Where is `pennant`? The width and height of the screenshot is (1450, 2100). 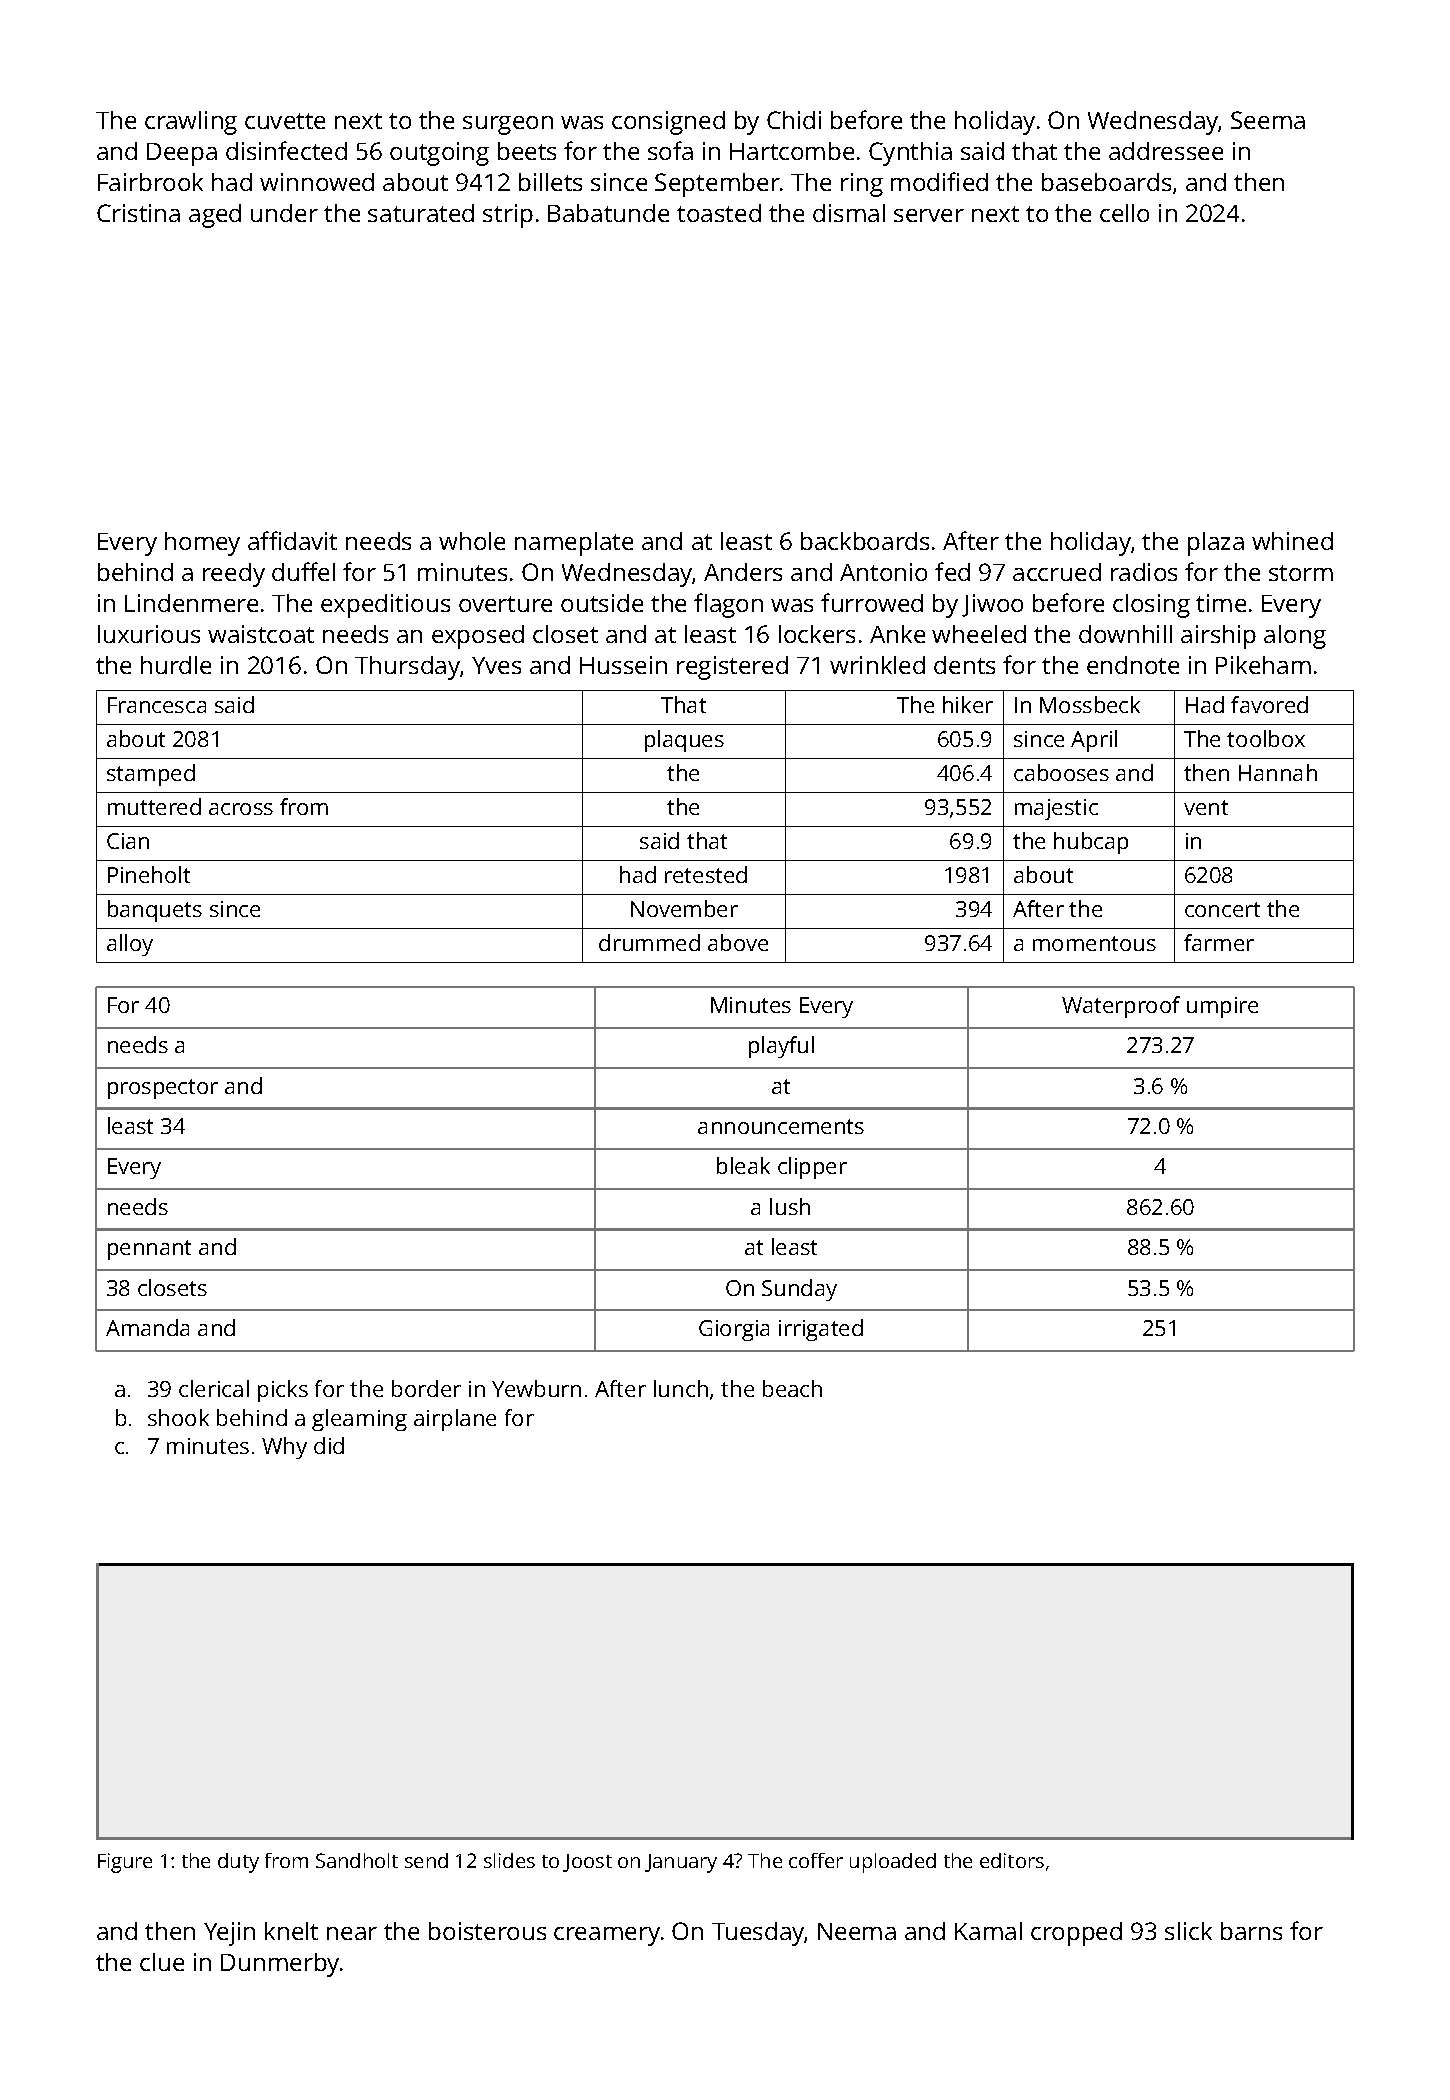 pennant is located at coordinates (149, 1250).
